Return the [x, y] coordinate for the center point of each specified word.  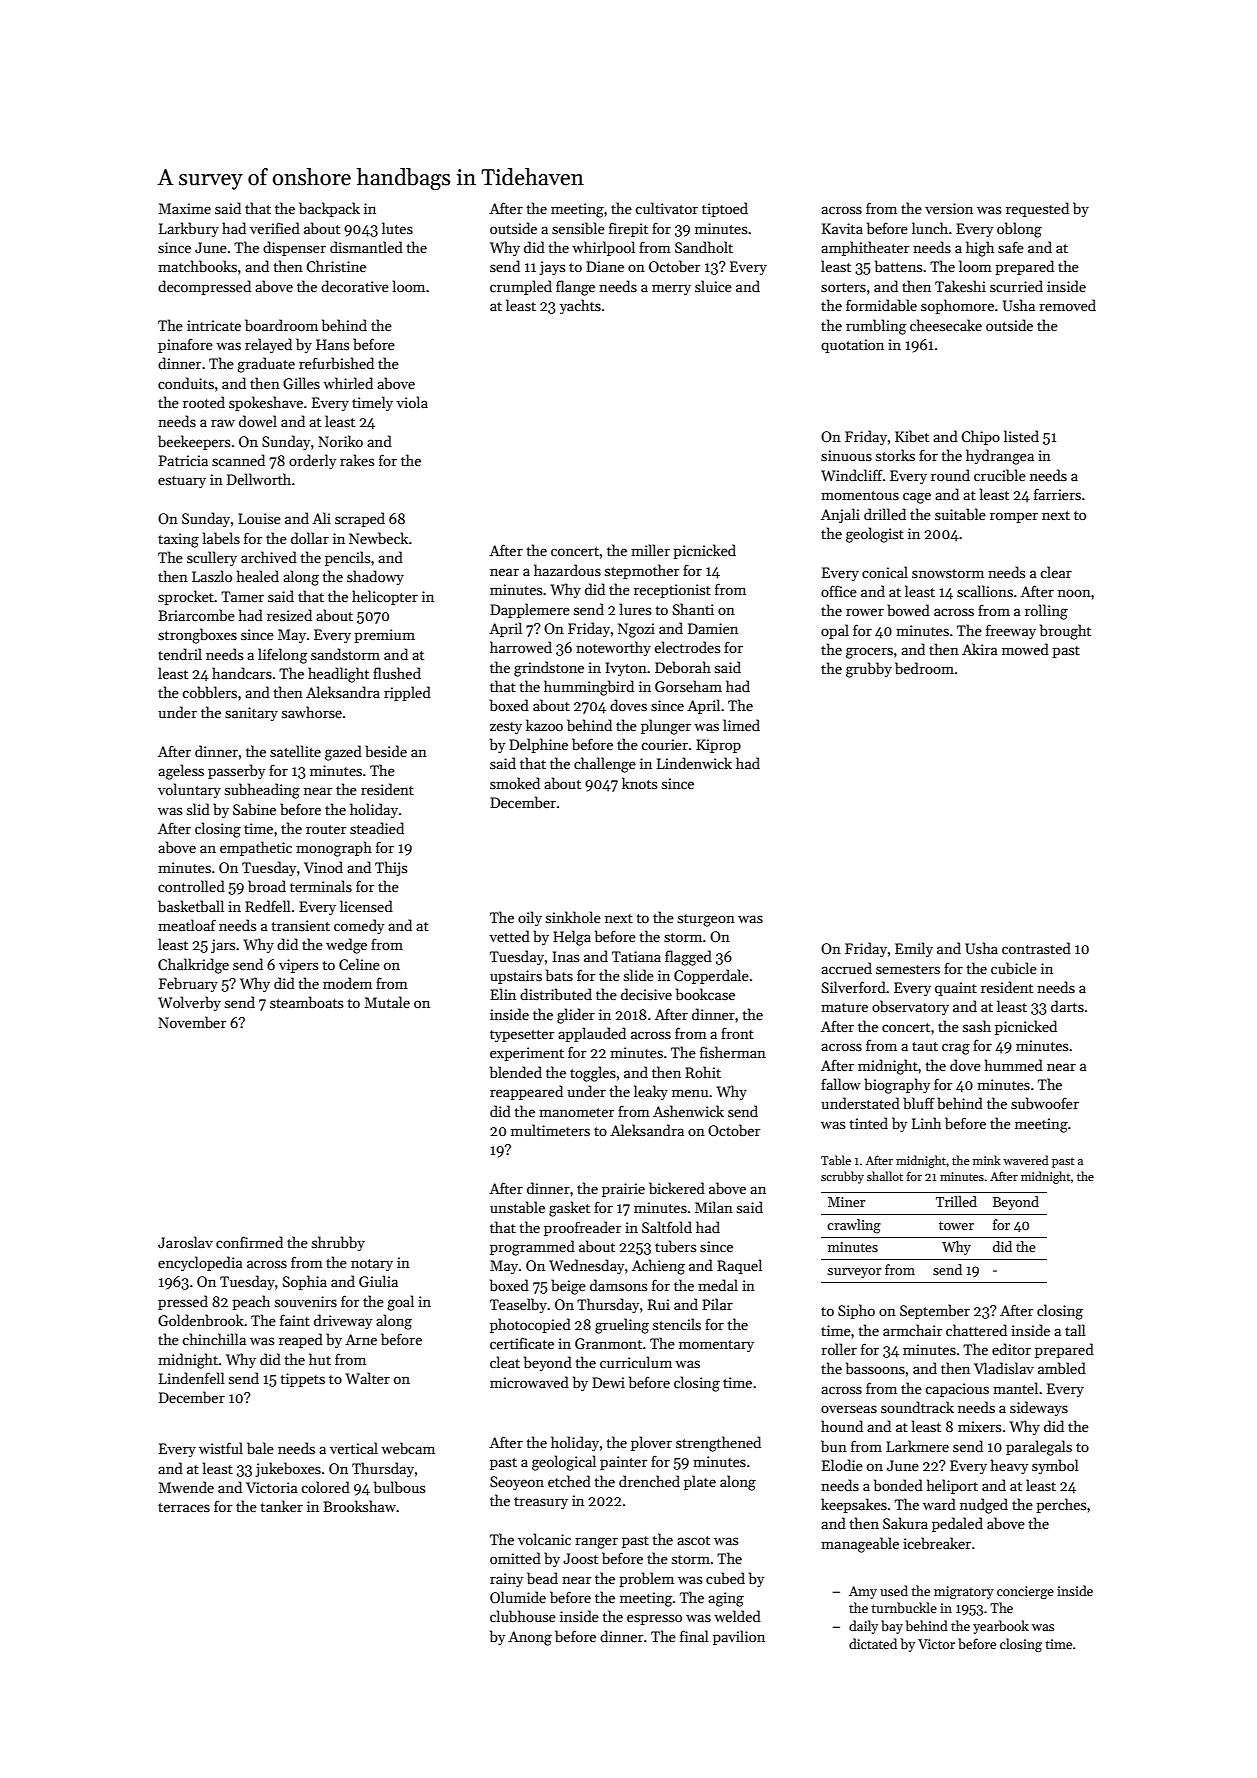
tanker [281, 1506]
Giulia [378, 1281]
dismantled [366, 247]
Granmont [608, 1343]
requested [1037, 209]
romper [1014, 517]
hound [842, 1426]
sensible [578, 228]
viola [412, 402]
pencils [347, 558]
